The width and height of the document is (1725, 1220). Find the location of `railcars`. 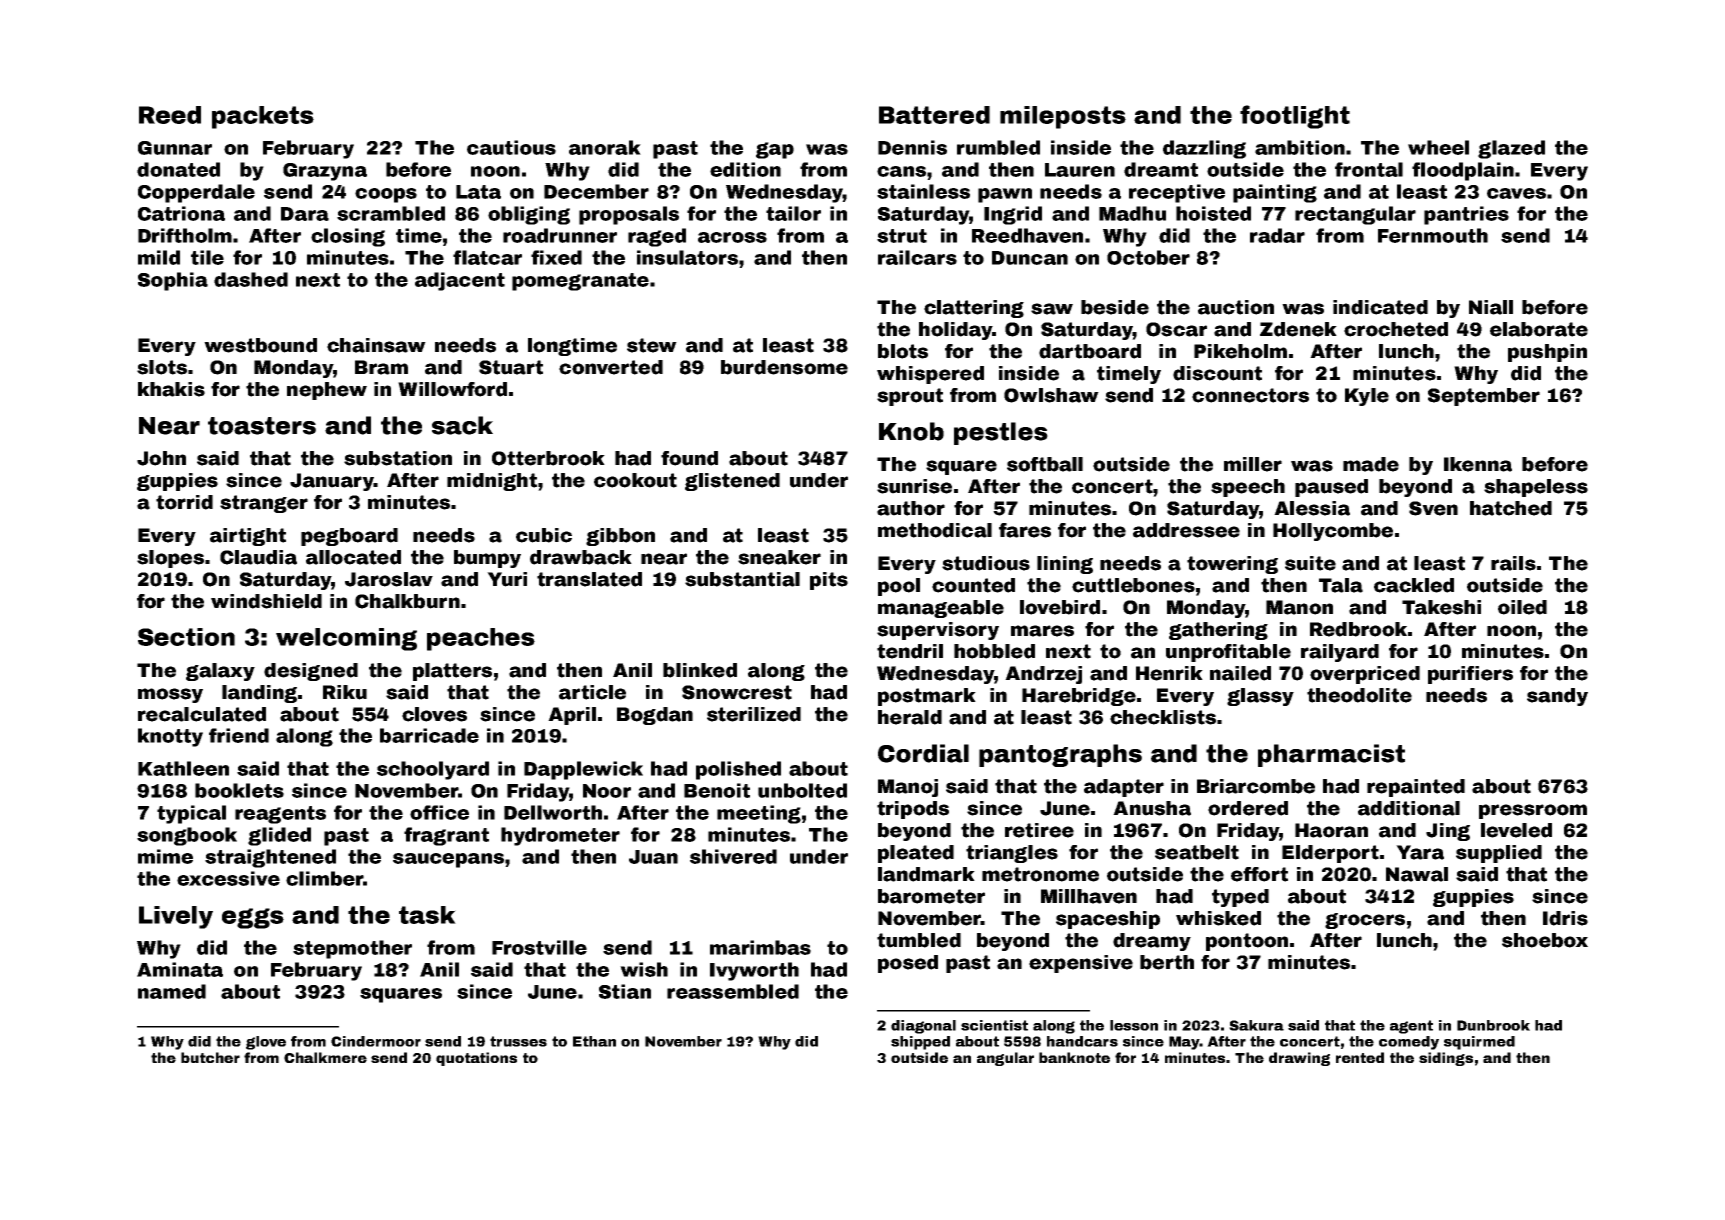

railcars is located at coordinates (917, 257).
